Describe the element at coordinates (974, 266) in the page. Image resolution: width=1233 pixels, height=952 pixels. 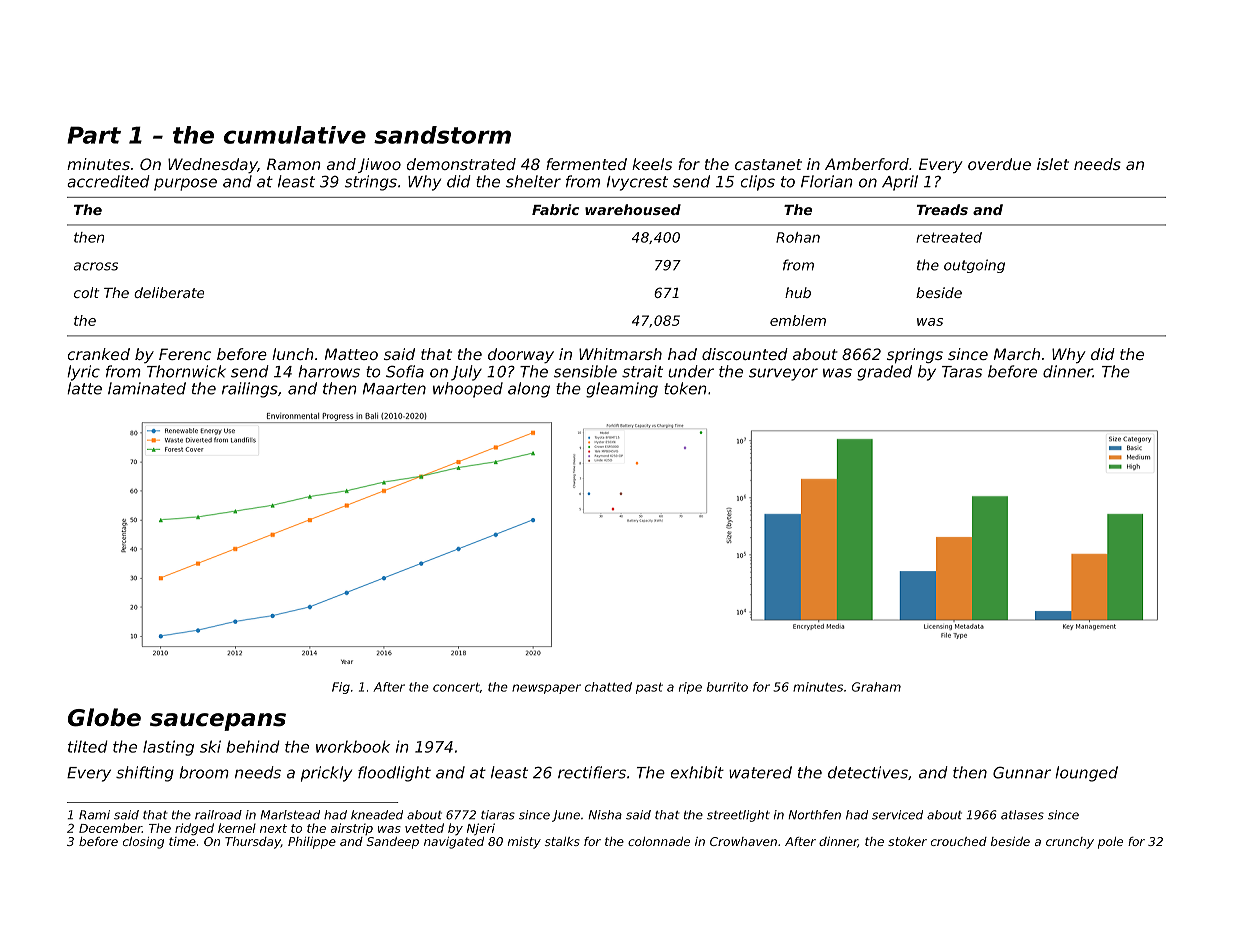
I see `outgoing` at that location.
